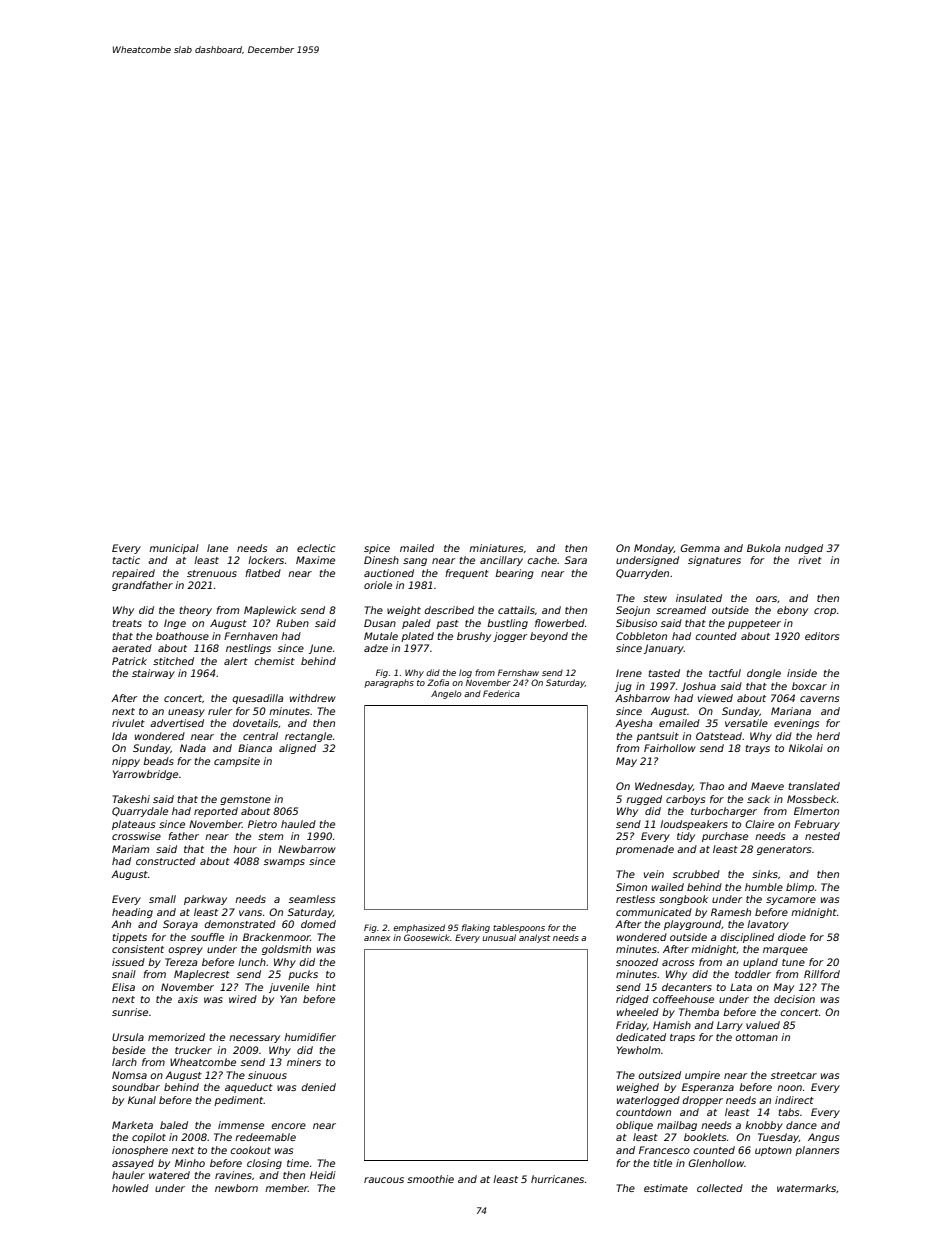 The height and width of the screenshot is (1233, 952). I want to click on pucks, so click(303, 975).
